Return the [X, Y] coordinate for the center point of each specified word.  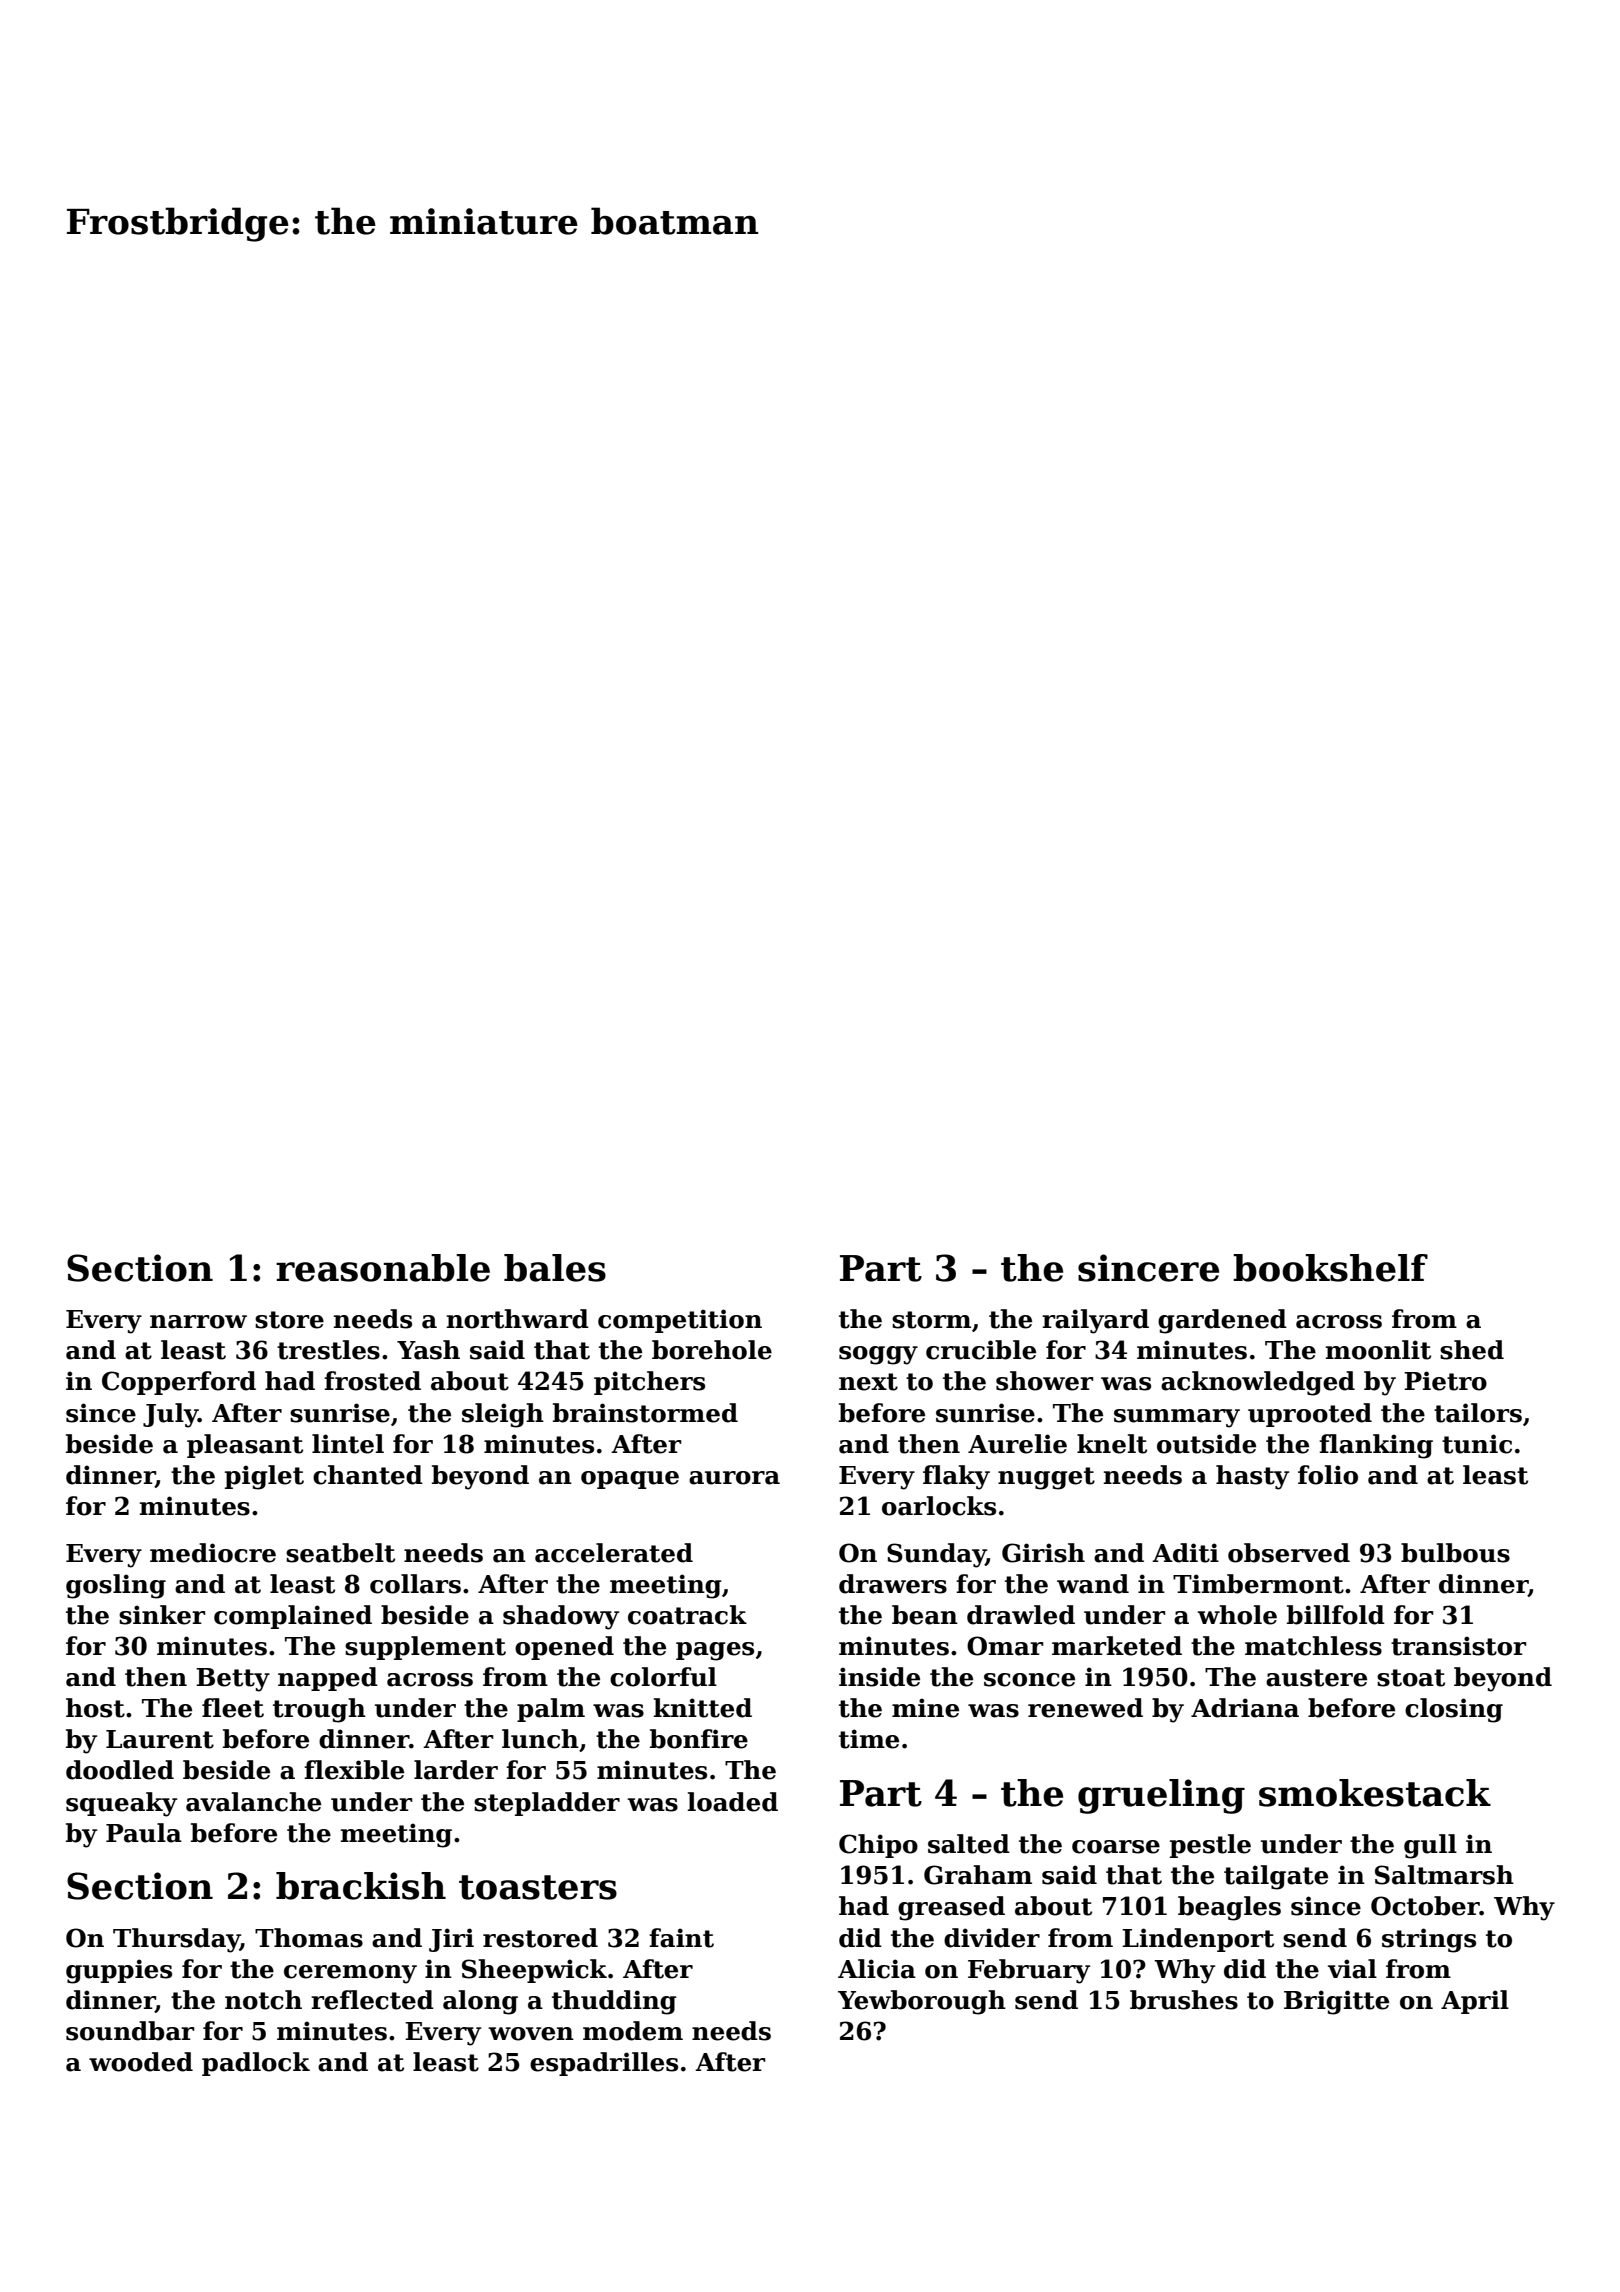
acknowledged [1258, 1383]
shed [1472, 1350]
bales [555, 1268]
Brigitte [1336, 2002]
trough [319, 1710]
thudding [614, 2002]
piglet [264, 1477]
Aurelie [1017, 1444]
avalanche [253, 1802]
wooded [141, 2062]
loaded [732, 1802]
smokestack [1375, 1793]
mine [925, 1708]
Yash [428, 1350]
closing [1454, 1710]
